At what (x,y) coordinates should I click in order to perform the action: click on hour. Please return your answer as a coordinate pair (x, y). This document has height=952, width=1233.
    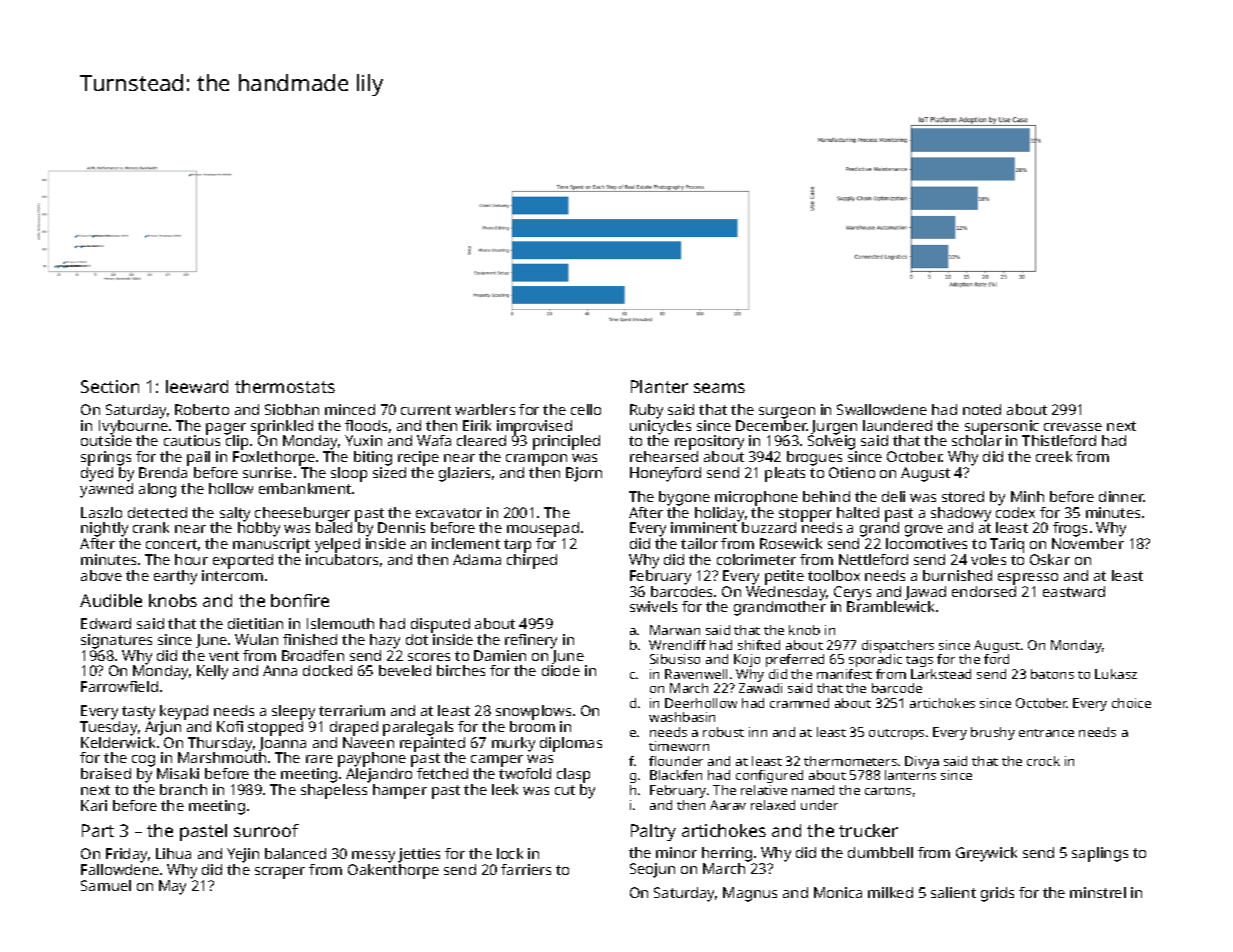
    Looking at the image, I should click on (191, 559).
